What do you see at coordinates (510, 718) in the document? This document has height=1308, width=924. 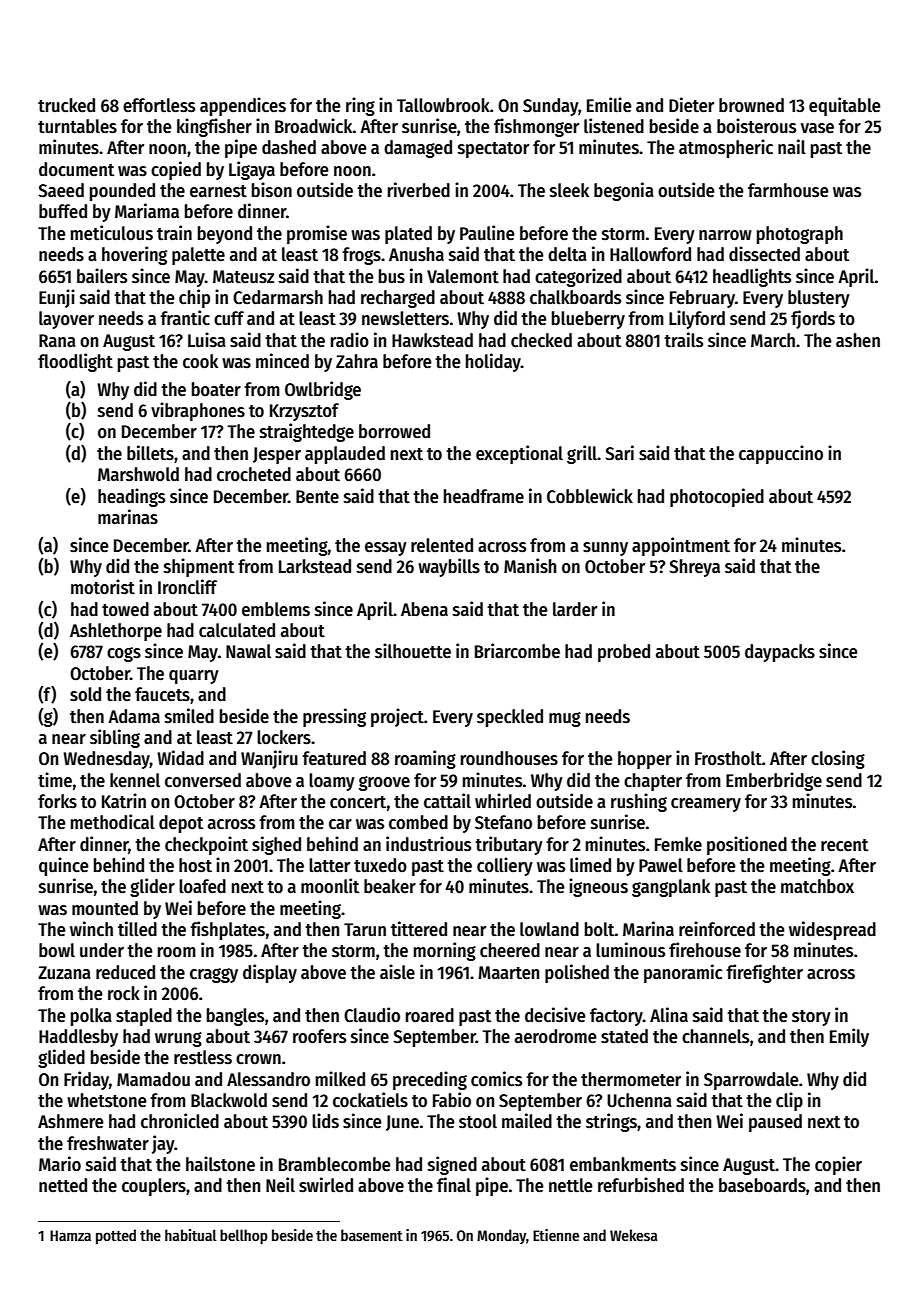 I see `speckled` at bounding box center [510, 718].
